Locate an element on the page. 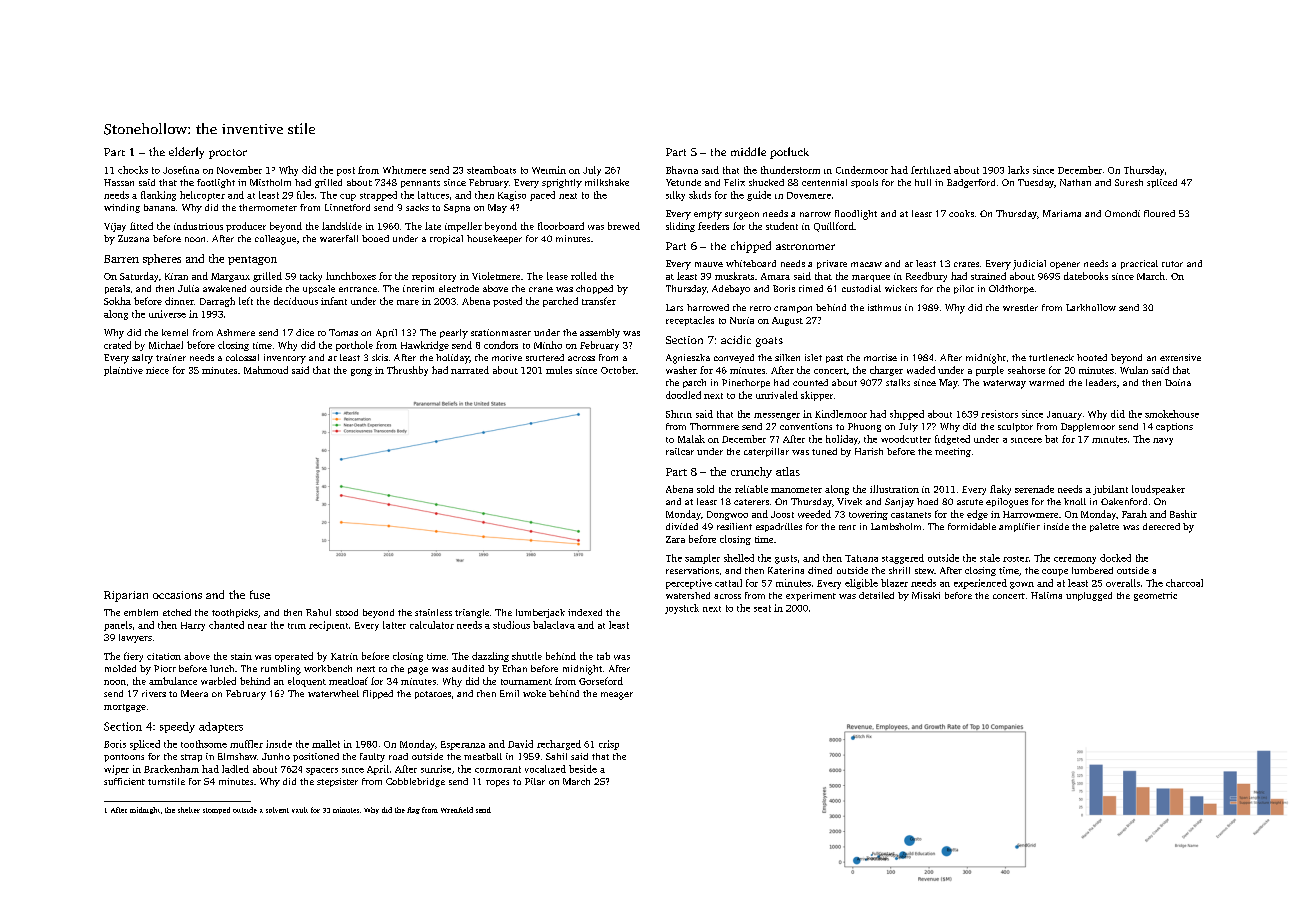  stationmaster is located at coordinates (501, 332).
